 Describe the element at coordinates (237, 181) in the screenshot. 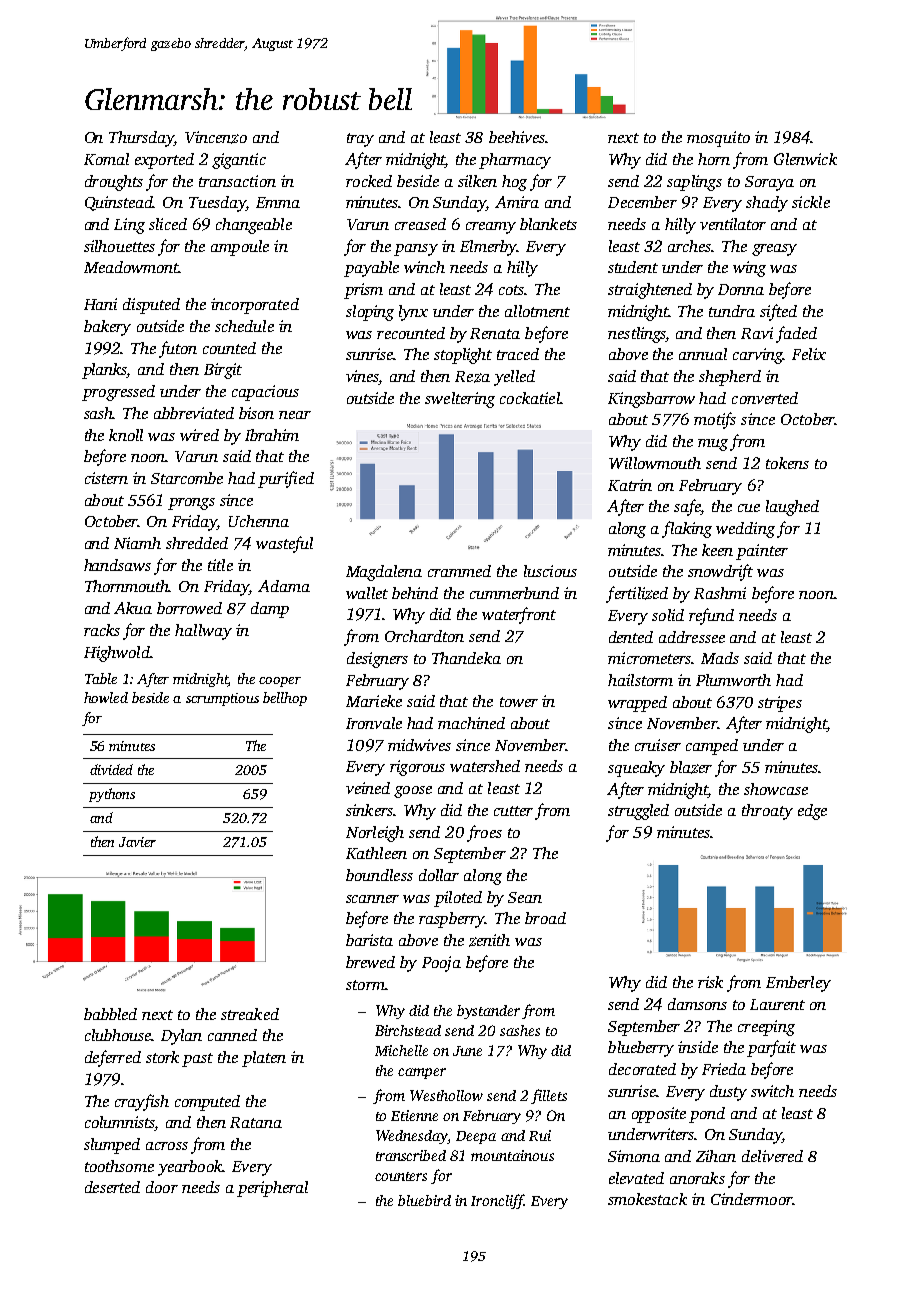

I see `transaction` at that location.
